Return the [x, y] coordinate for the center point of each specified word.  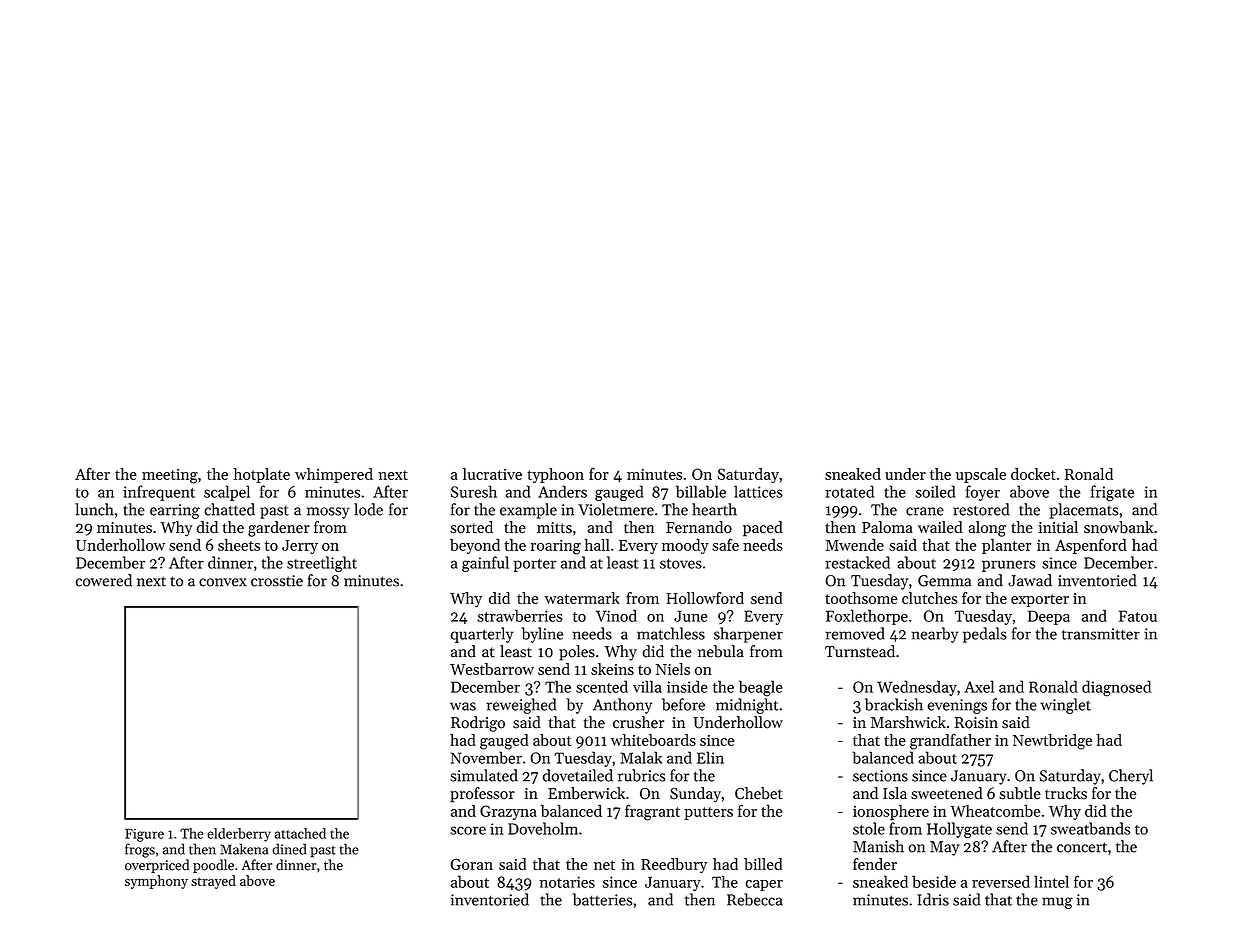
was [463, 706]
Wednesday [917, 688]
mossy [328, 513]
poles [577, 653]
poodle [213, 866]
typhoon [555, 475]
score [468, 830]
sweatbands [1090, 828]
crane [925, 511]
